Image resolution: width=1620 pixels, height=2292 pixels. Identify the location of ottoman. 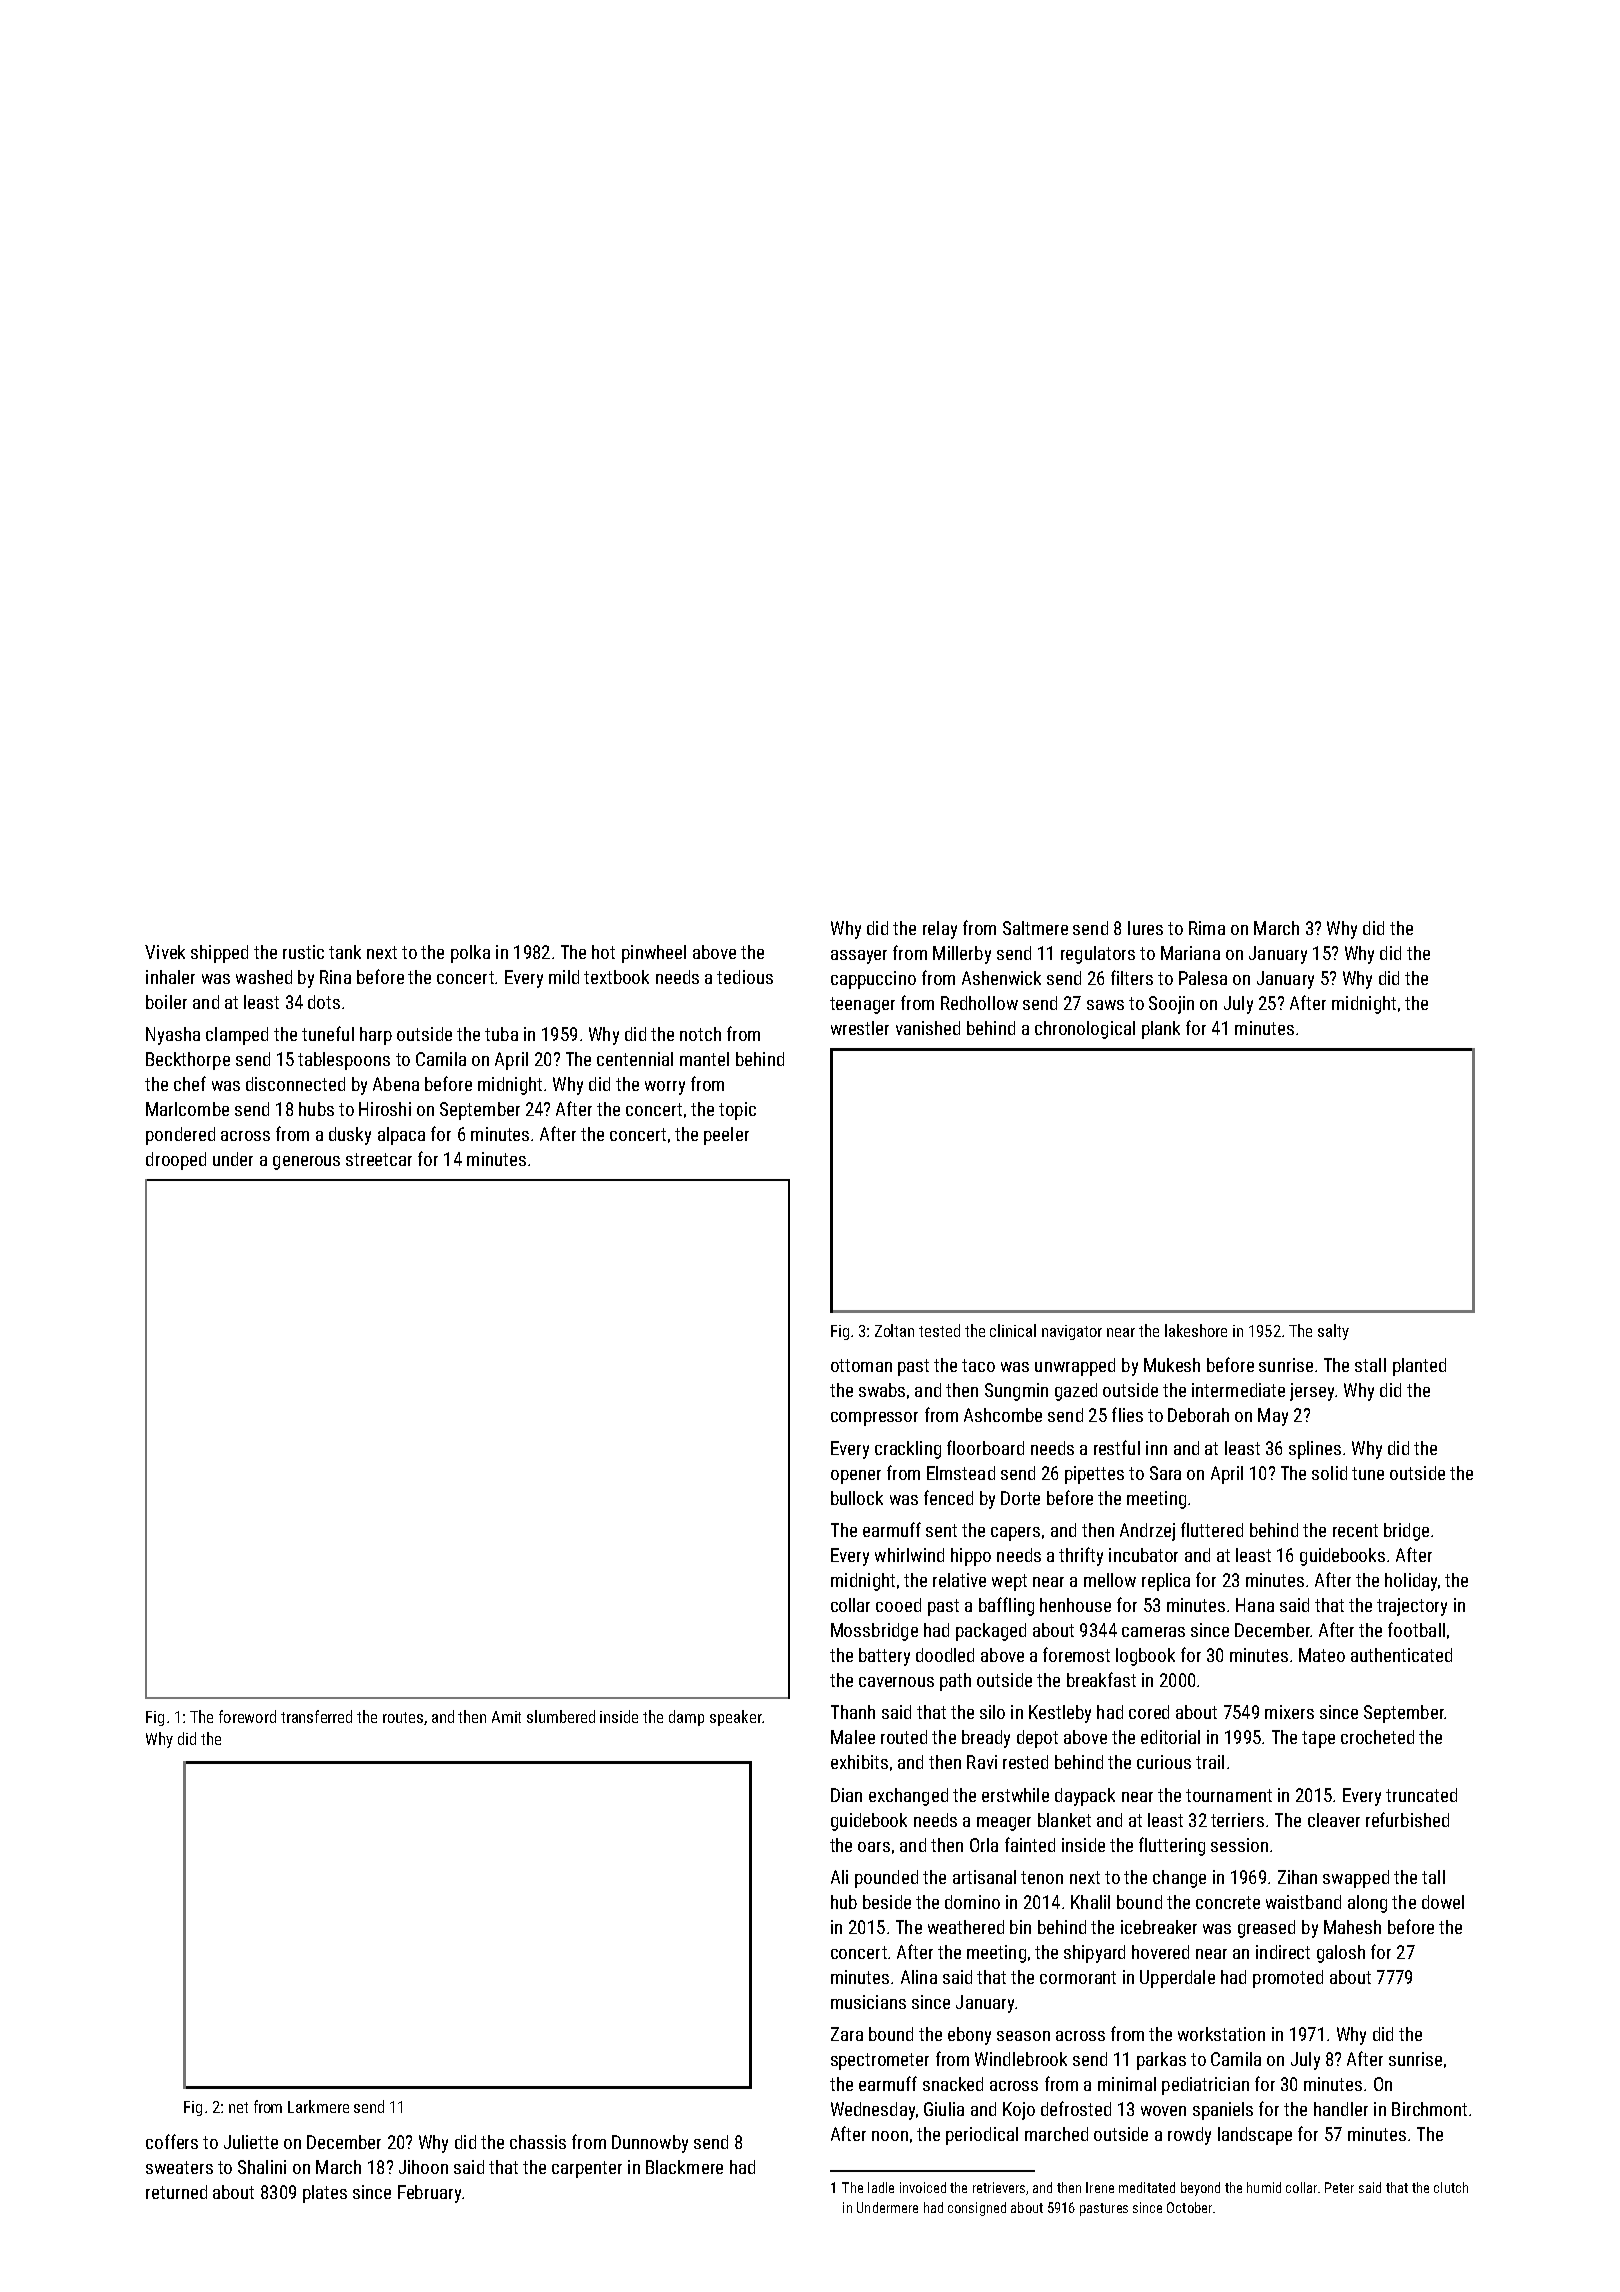
(861, 1365).
